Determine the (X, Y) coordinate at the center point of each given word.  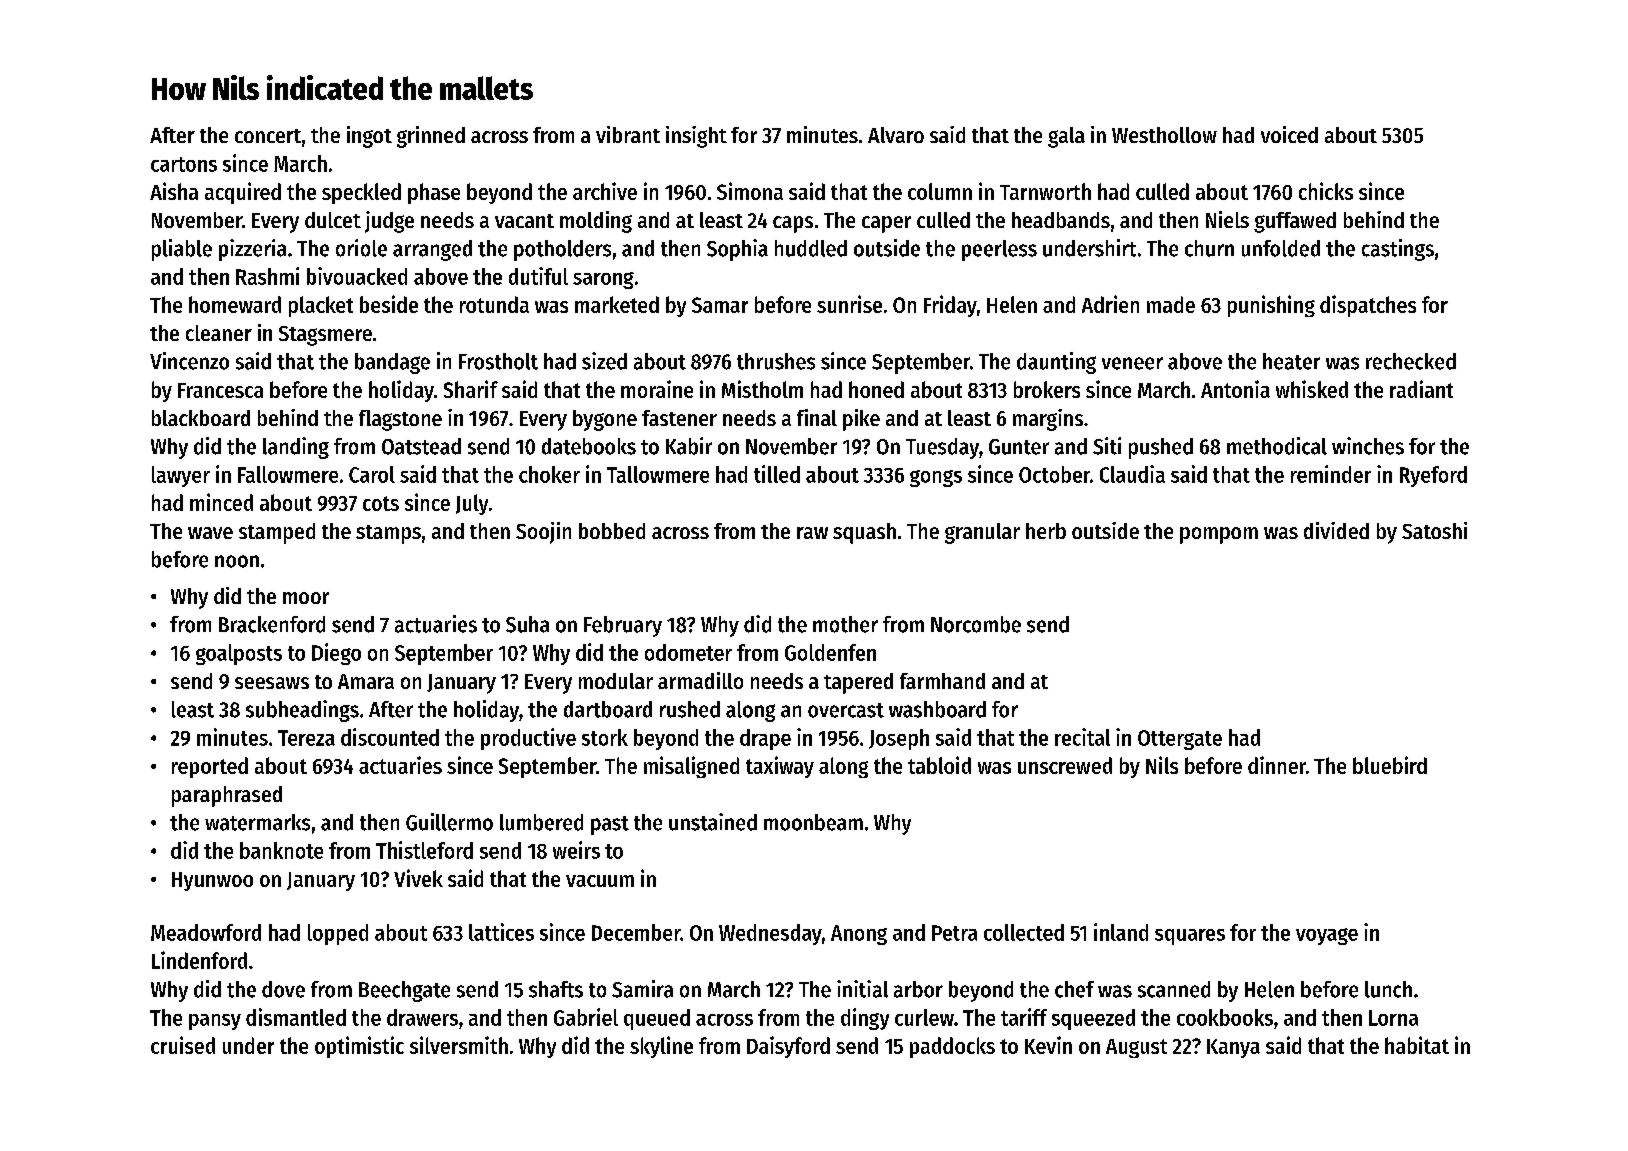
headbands (1061, 220)
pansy (215, 1022)
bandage (392, 363)
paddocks (952, 1047)
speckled (361, 193)
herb (1046, 531)
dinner (1277, 765)
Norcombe (976, 624)
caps (793, 224)
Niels (1227, 219)
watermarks (257, 822)
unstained (713, 822)
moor (306, 598)
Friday (950, 306)
